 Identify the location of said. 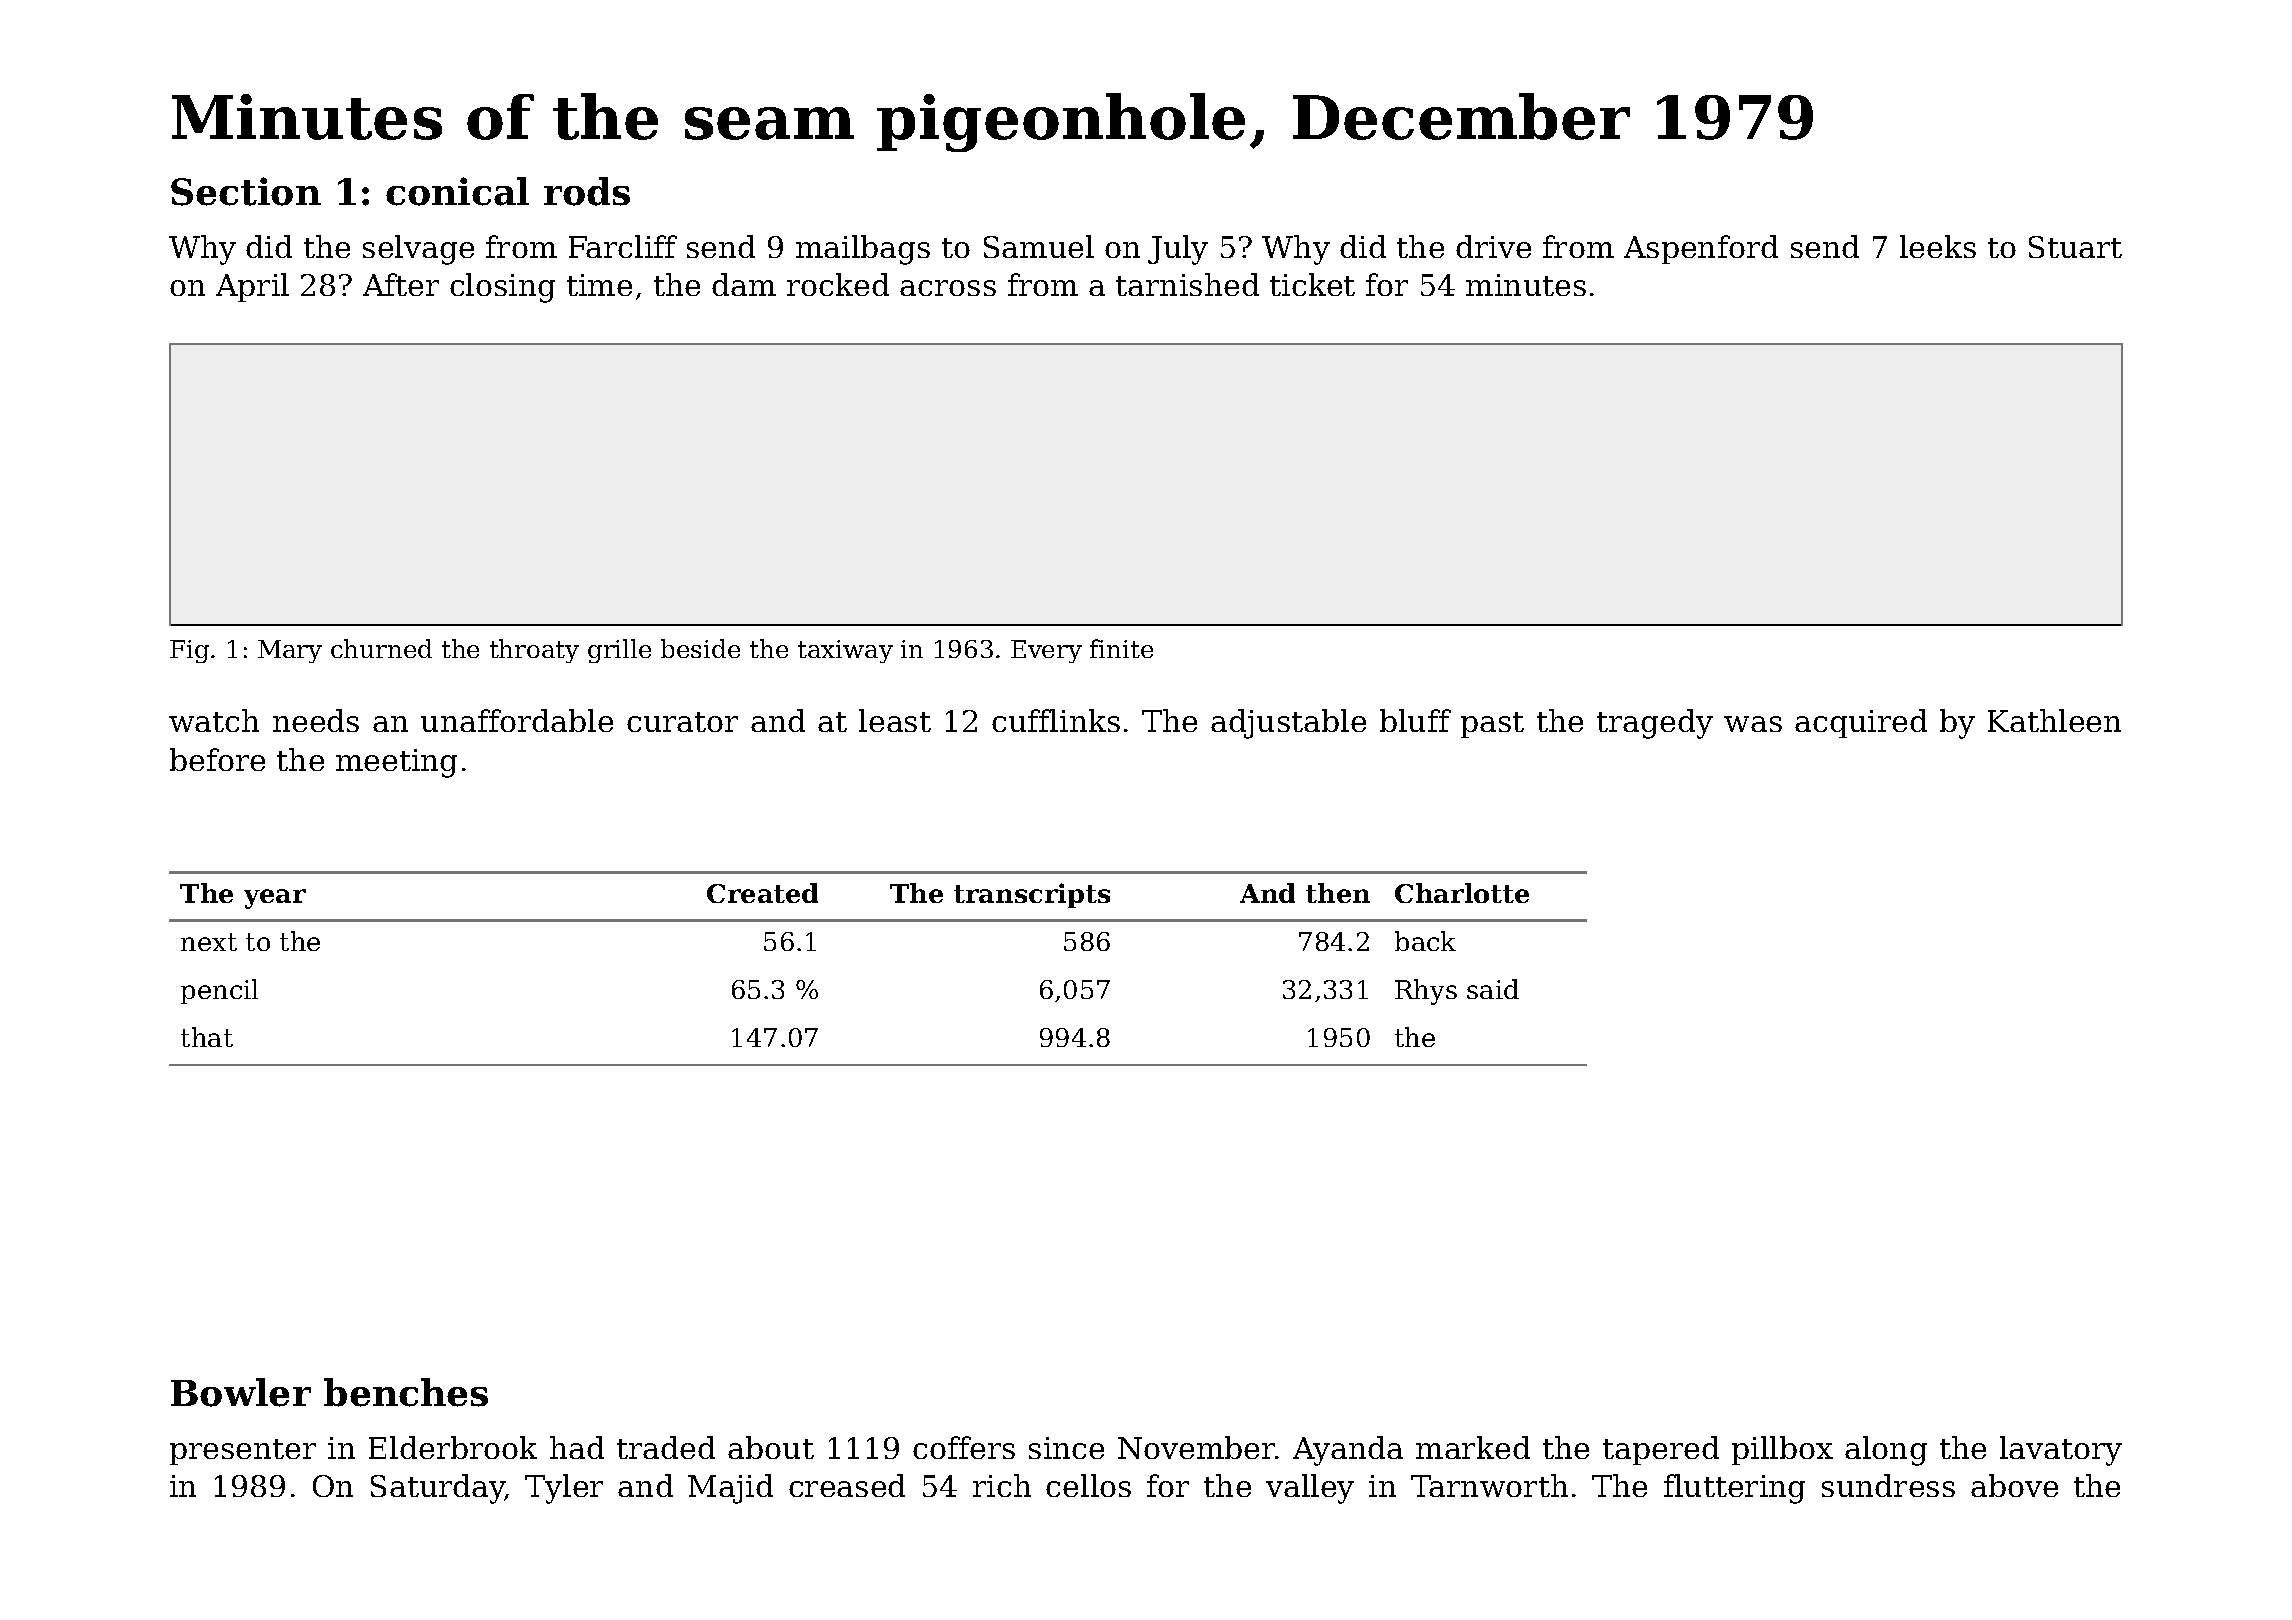
(1493, 989).
